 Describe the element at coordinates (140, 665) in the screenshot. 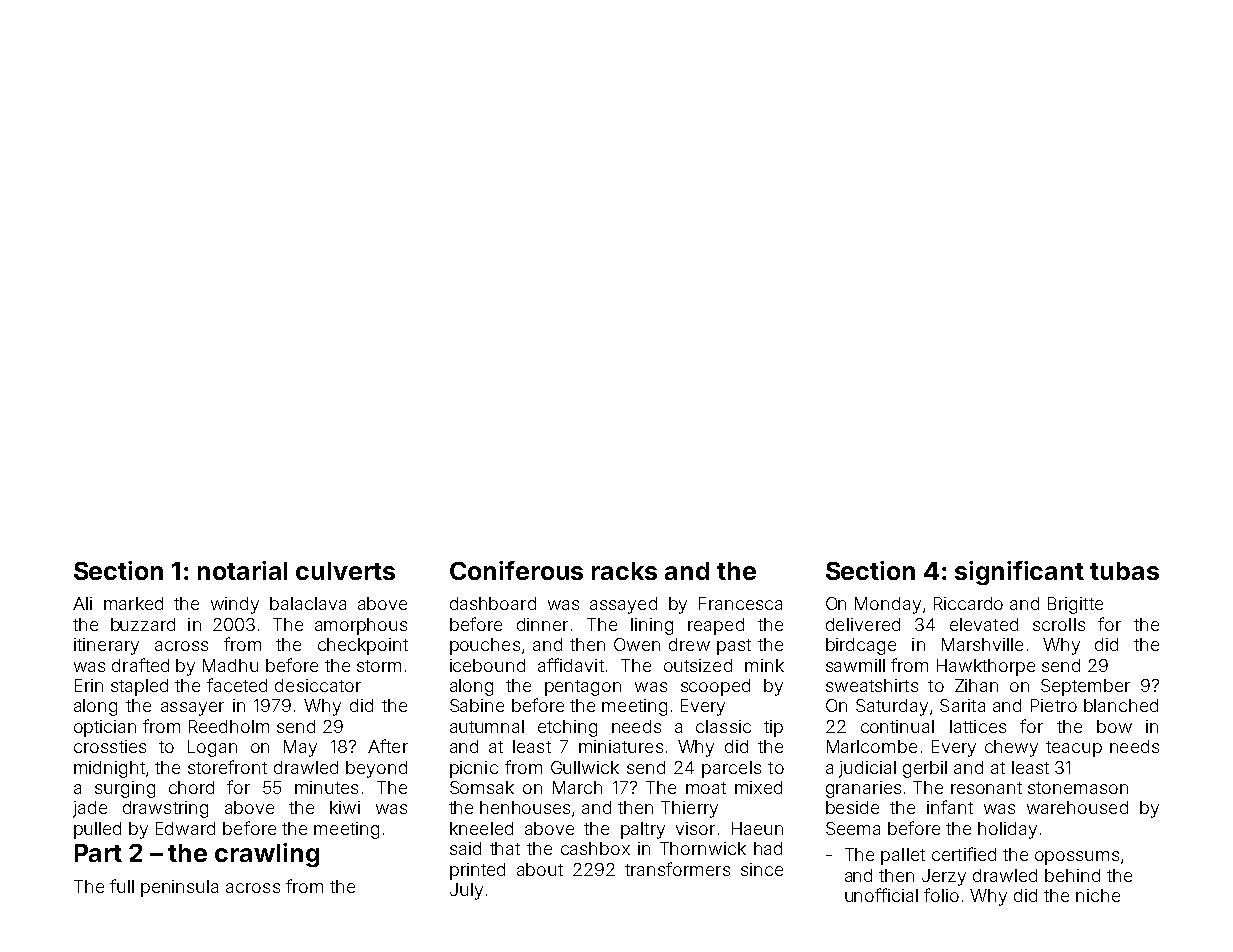

I see `drafted` at that location.
